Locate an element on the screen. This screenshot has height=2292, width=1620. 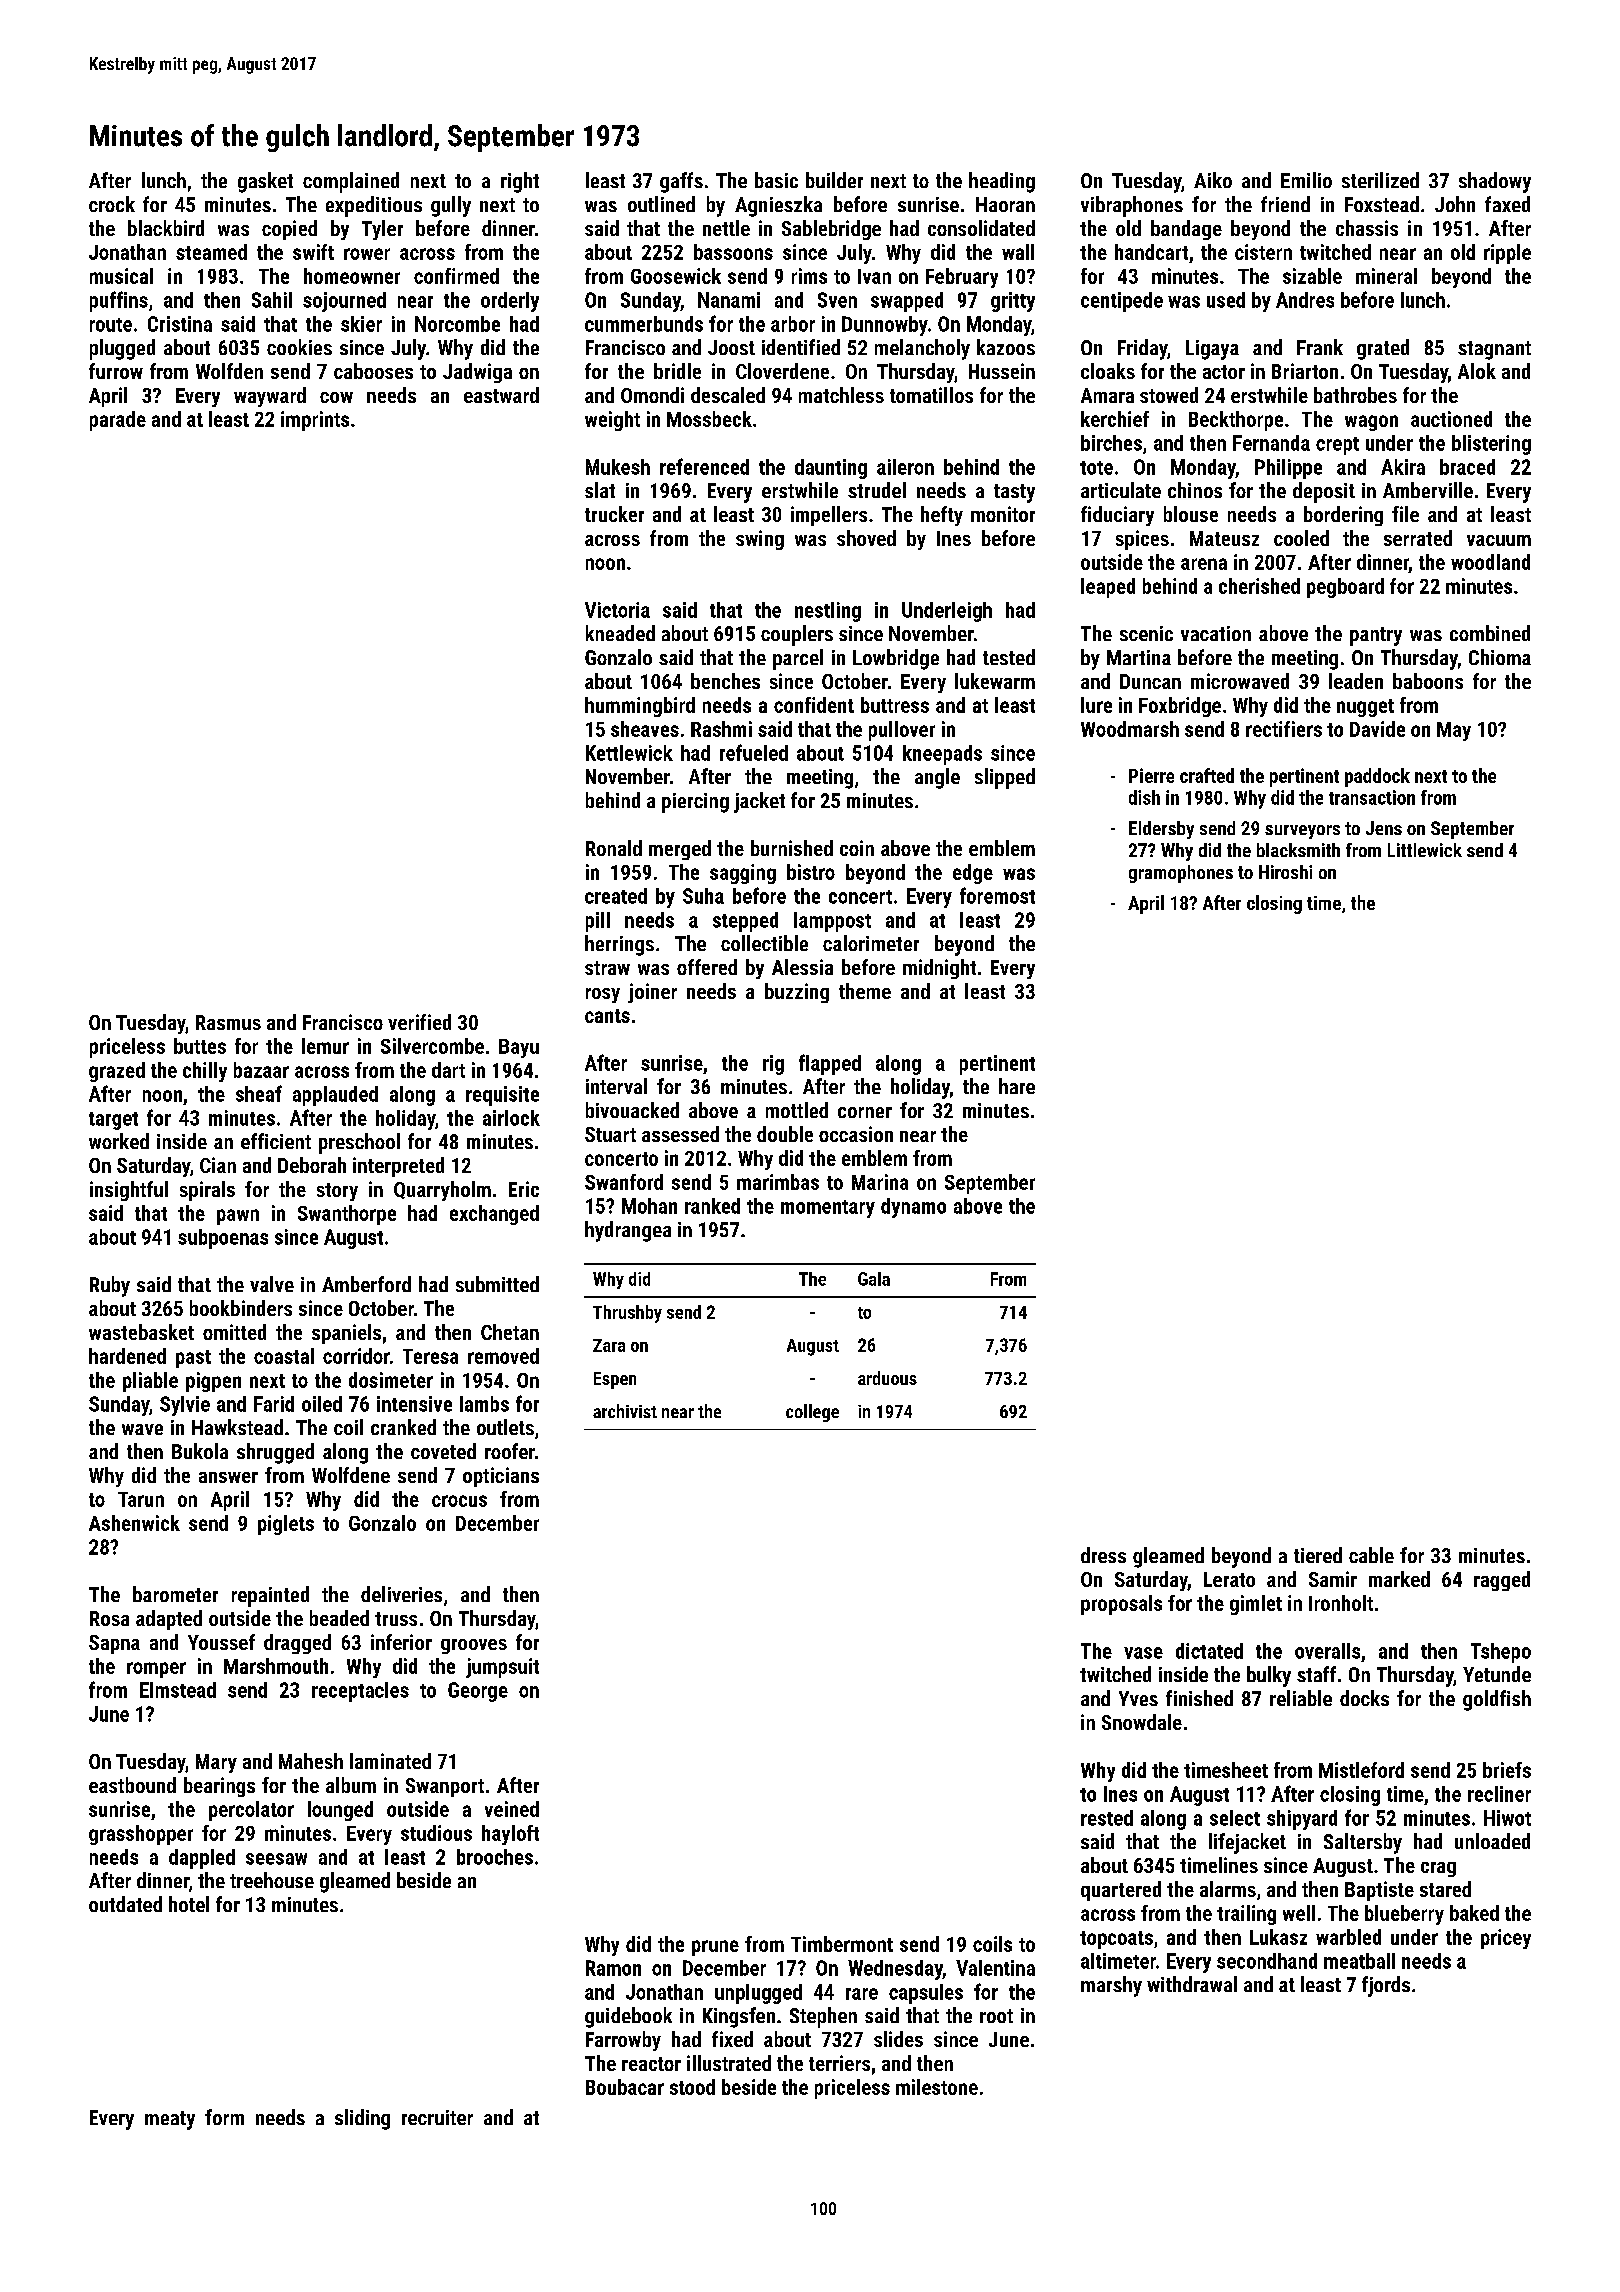
meaty is located at coordinates (170, 2120).
